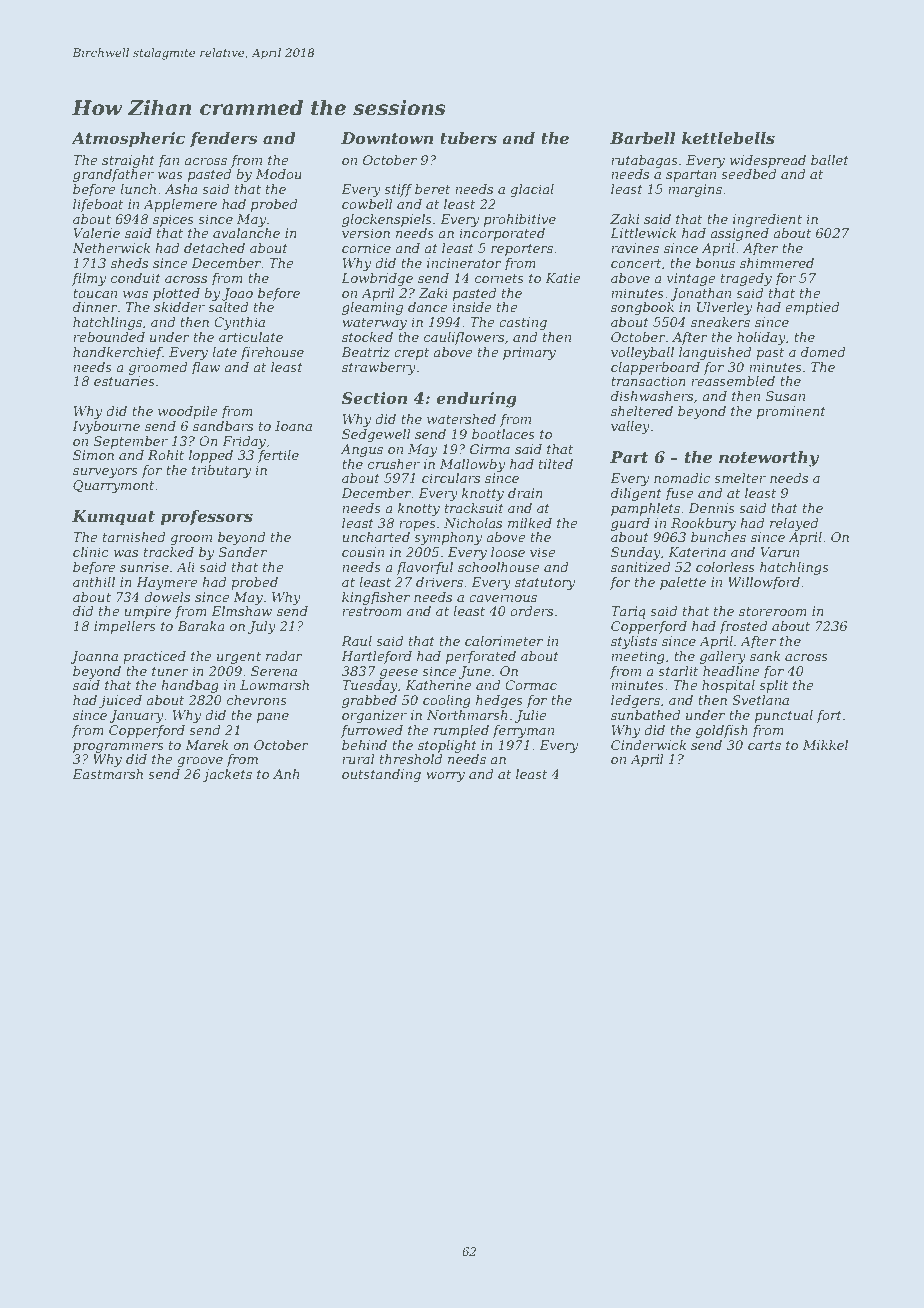 Image resolution: width=924 pixels, height=1308 pixels. I want to click on Katie, so click(563, 278).
